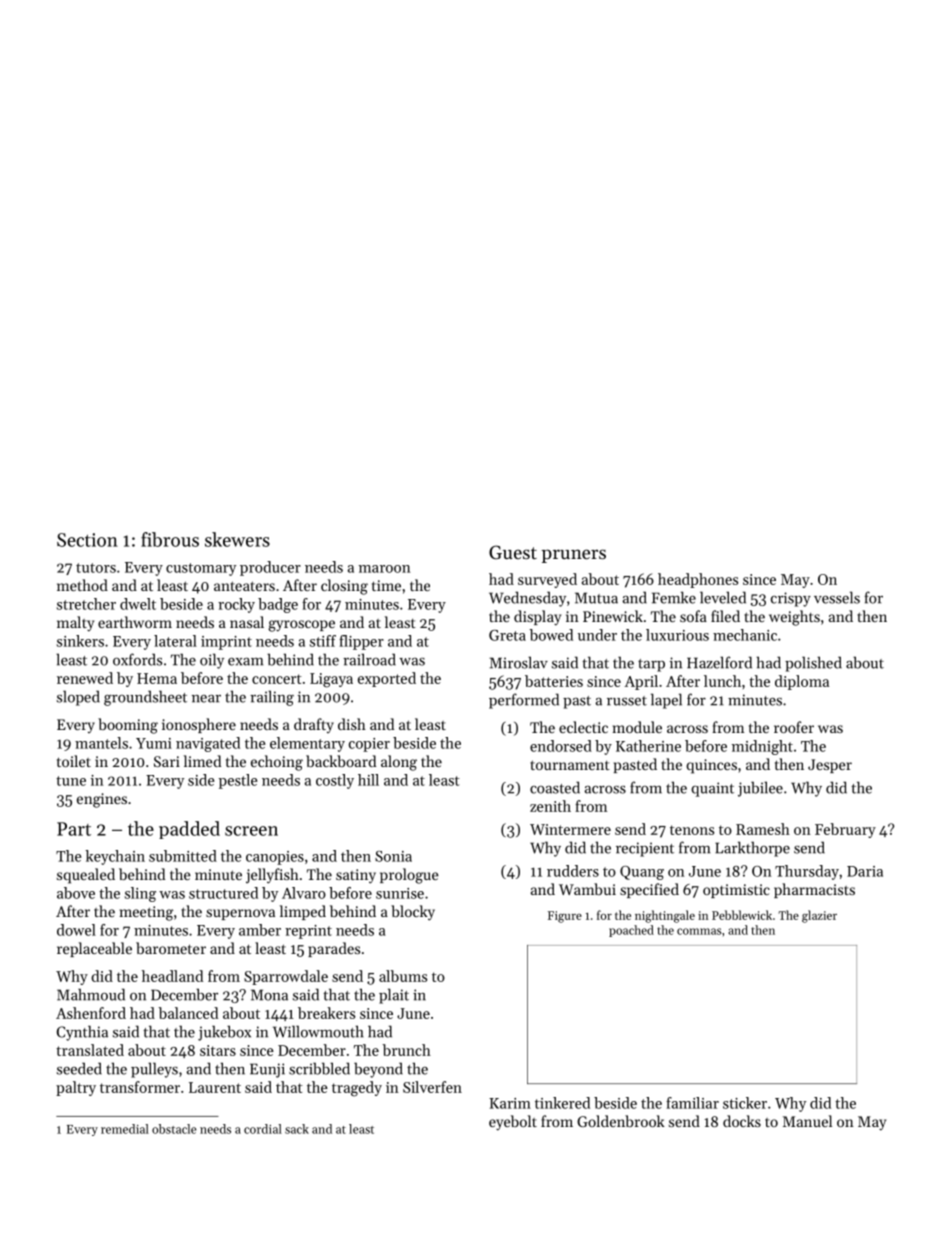  What do you see at coordinates (794, 727) in the document?
I see `roofer` at bounding box center [794, 727].
